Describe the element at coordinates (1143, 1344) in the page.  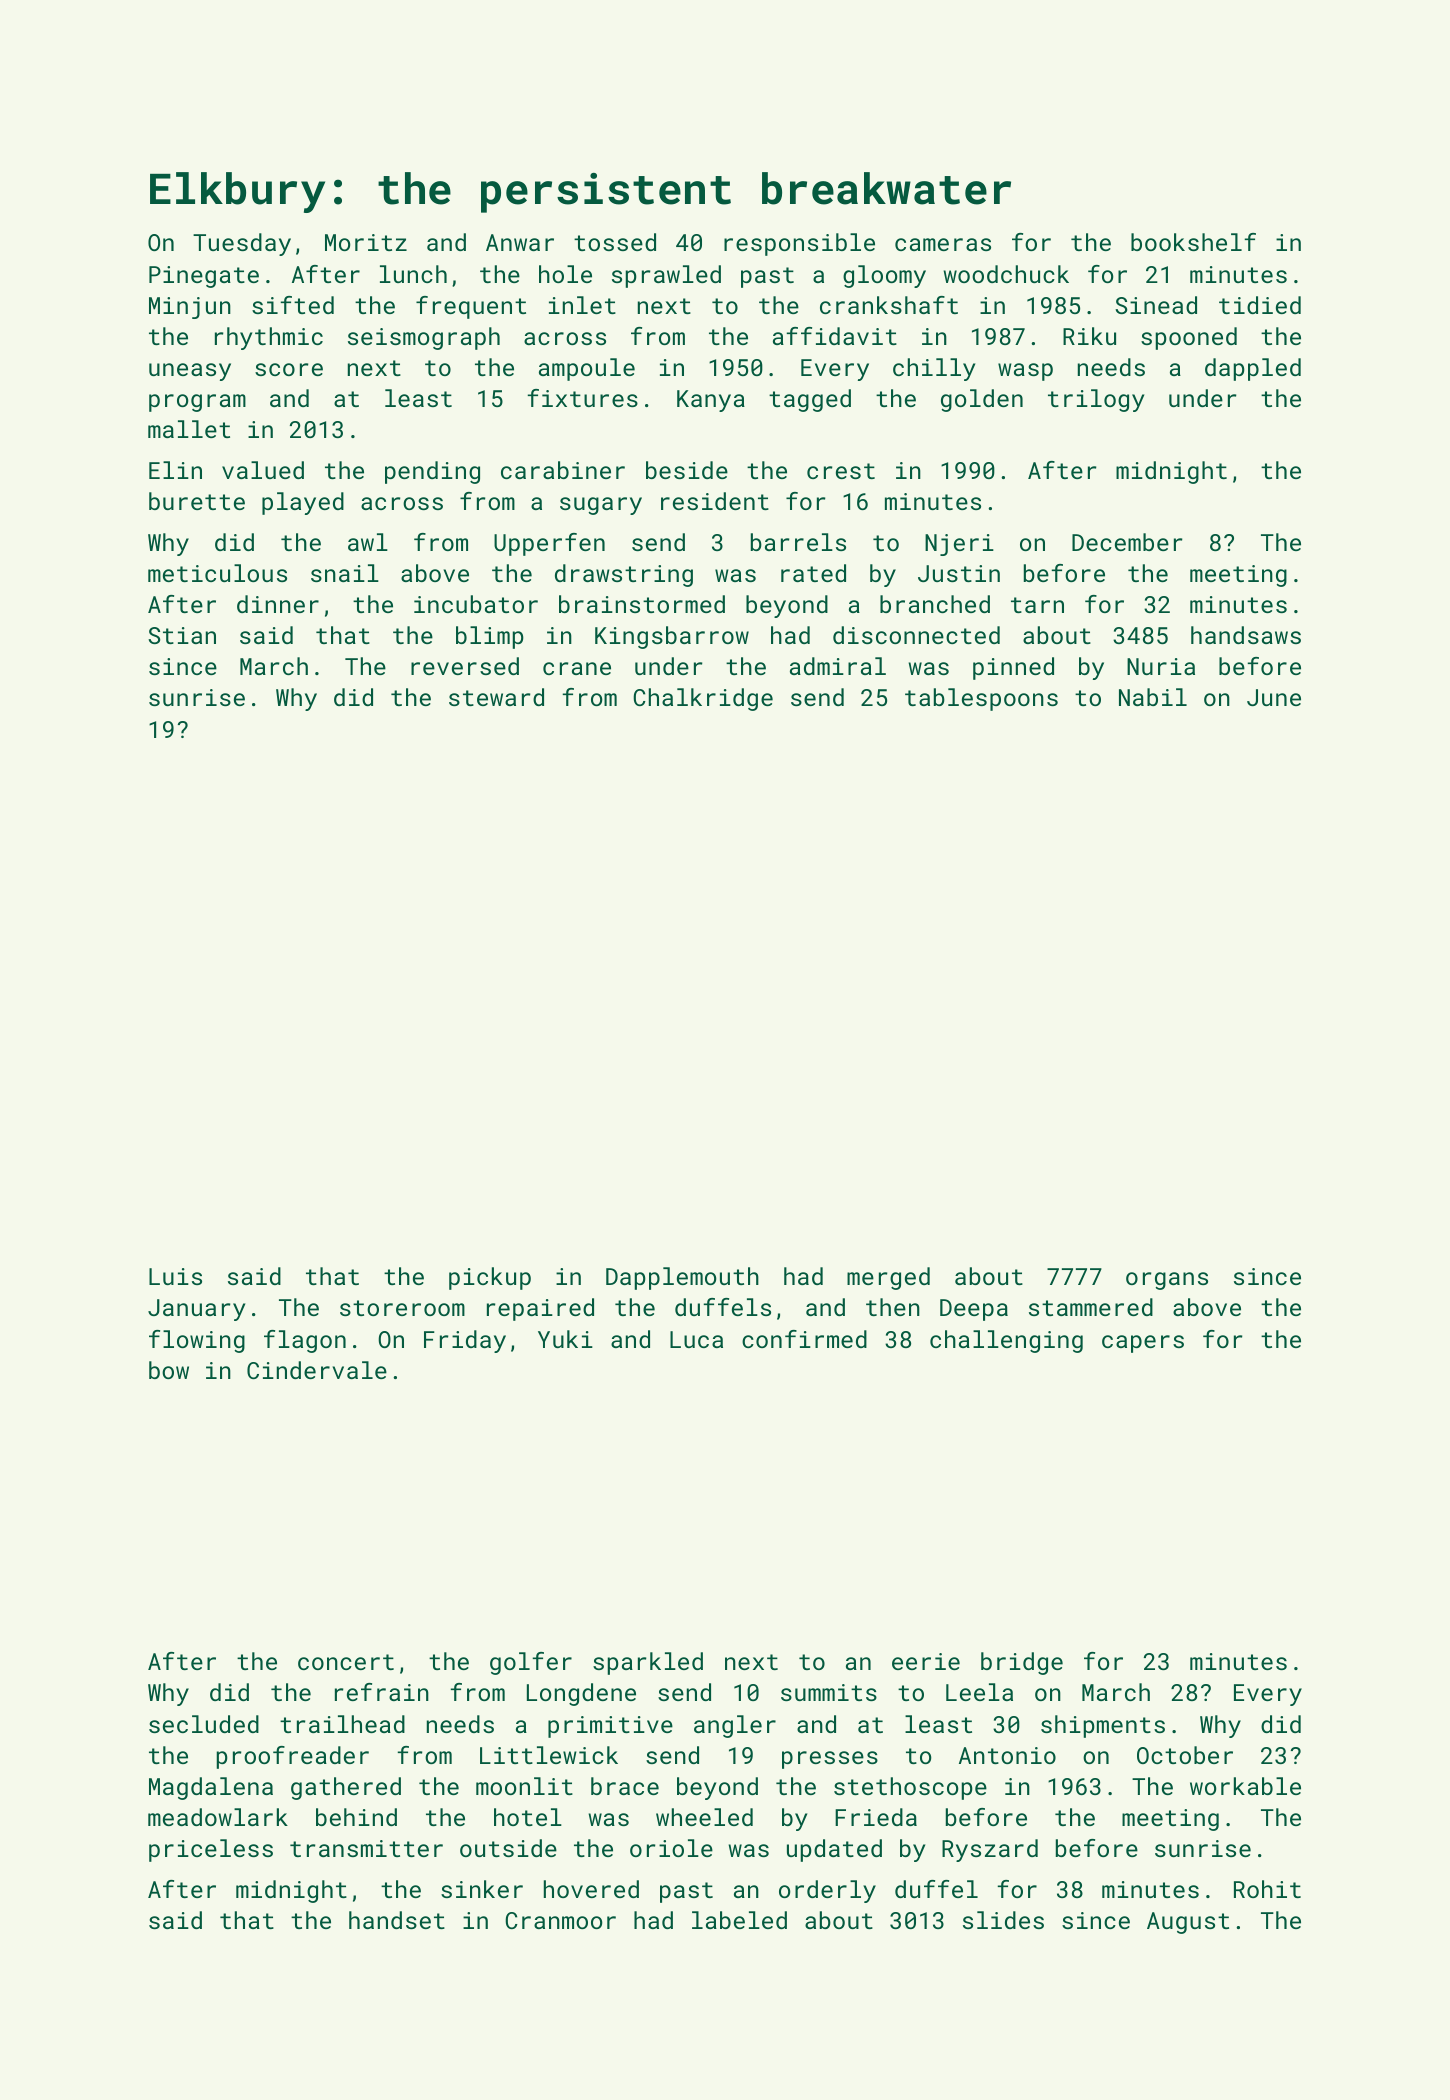
I see `capers` at that location.
